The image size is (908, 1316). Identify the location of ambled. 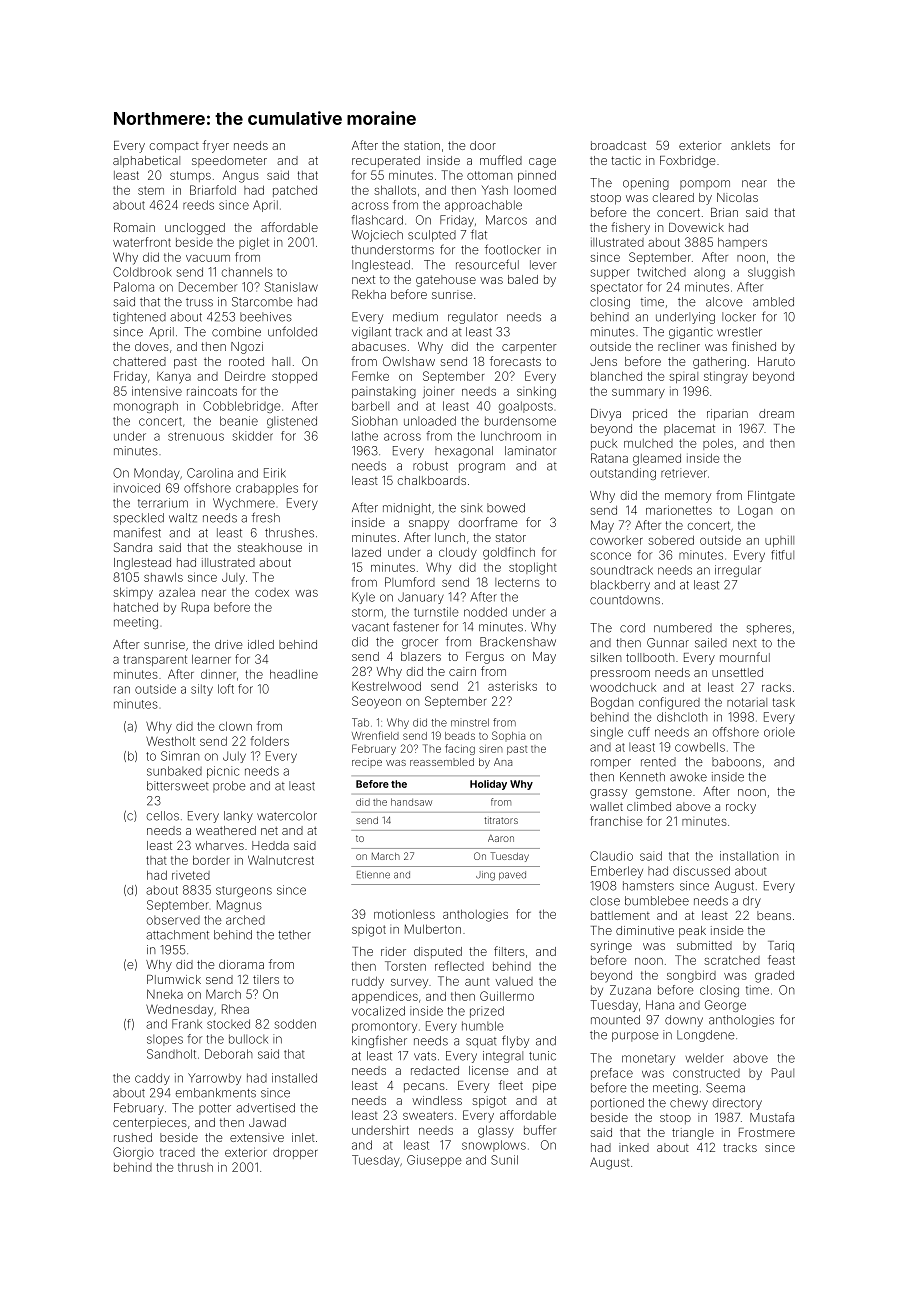
(773, 302).
